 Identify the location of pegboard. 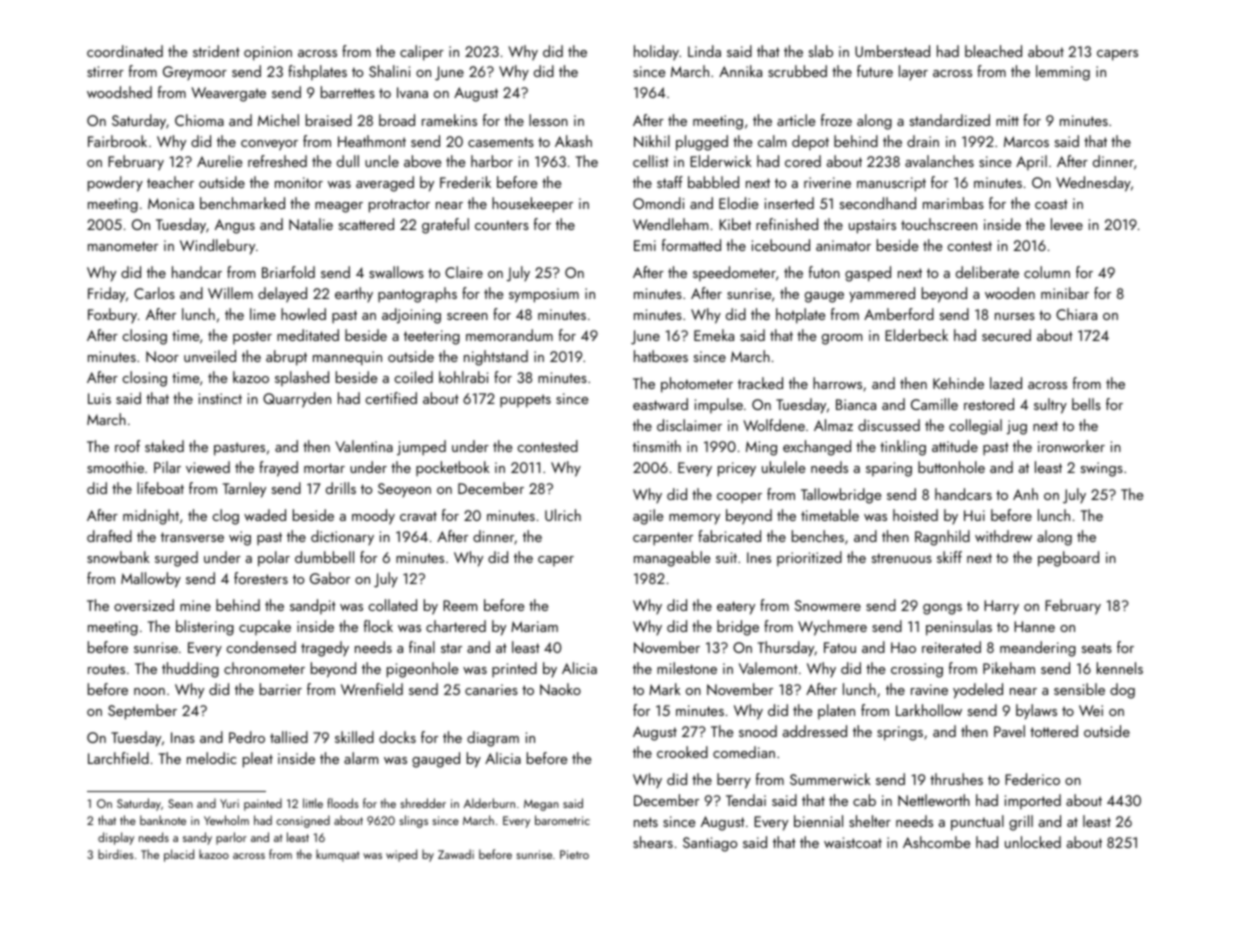
(1068, 559).
